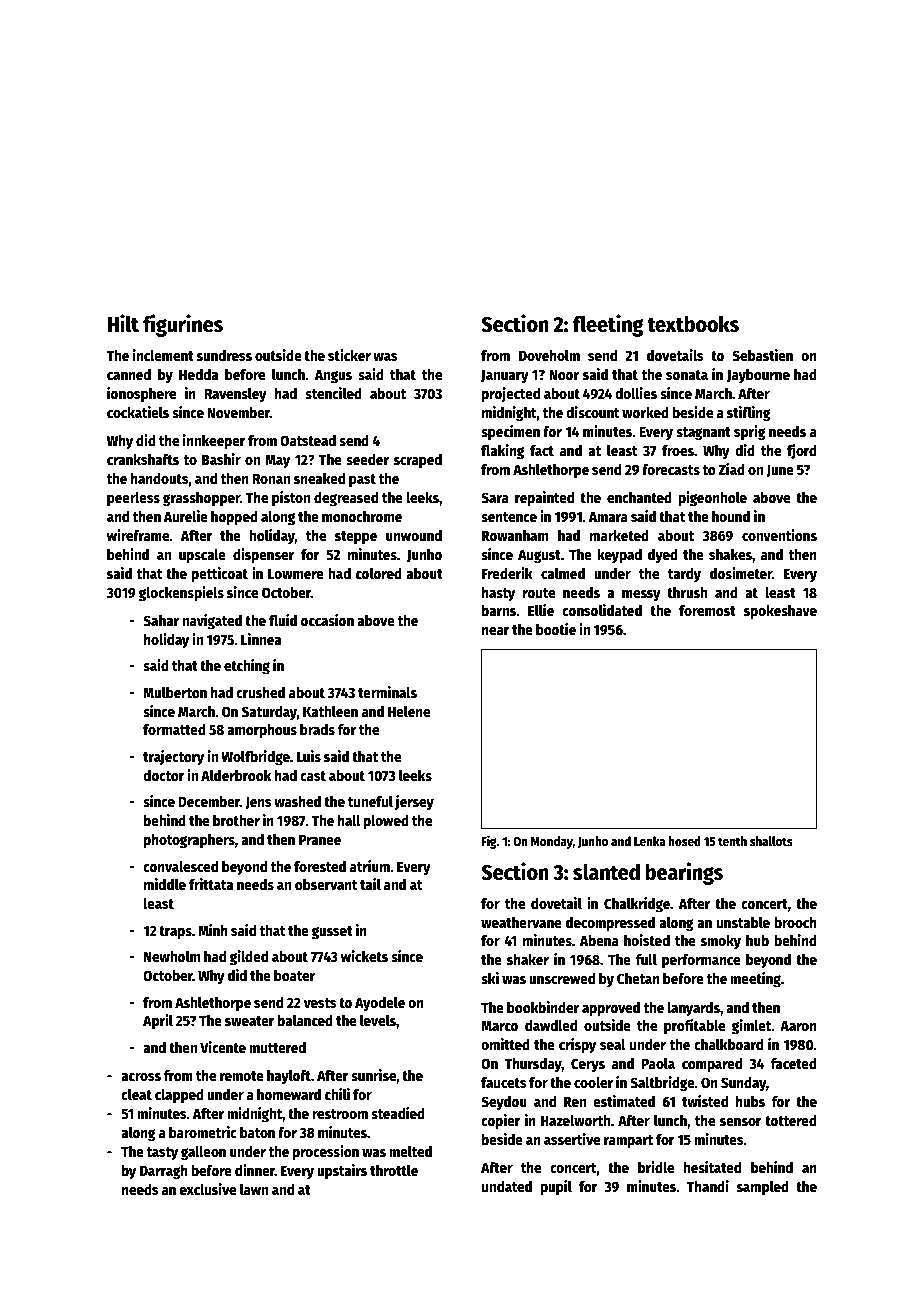 This screenshot has width=924, height=1308. What do you see at coordinates (678, 450) in the screenshot?
I see `froes` at bounding box center [678, 450].
